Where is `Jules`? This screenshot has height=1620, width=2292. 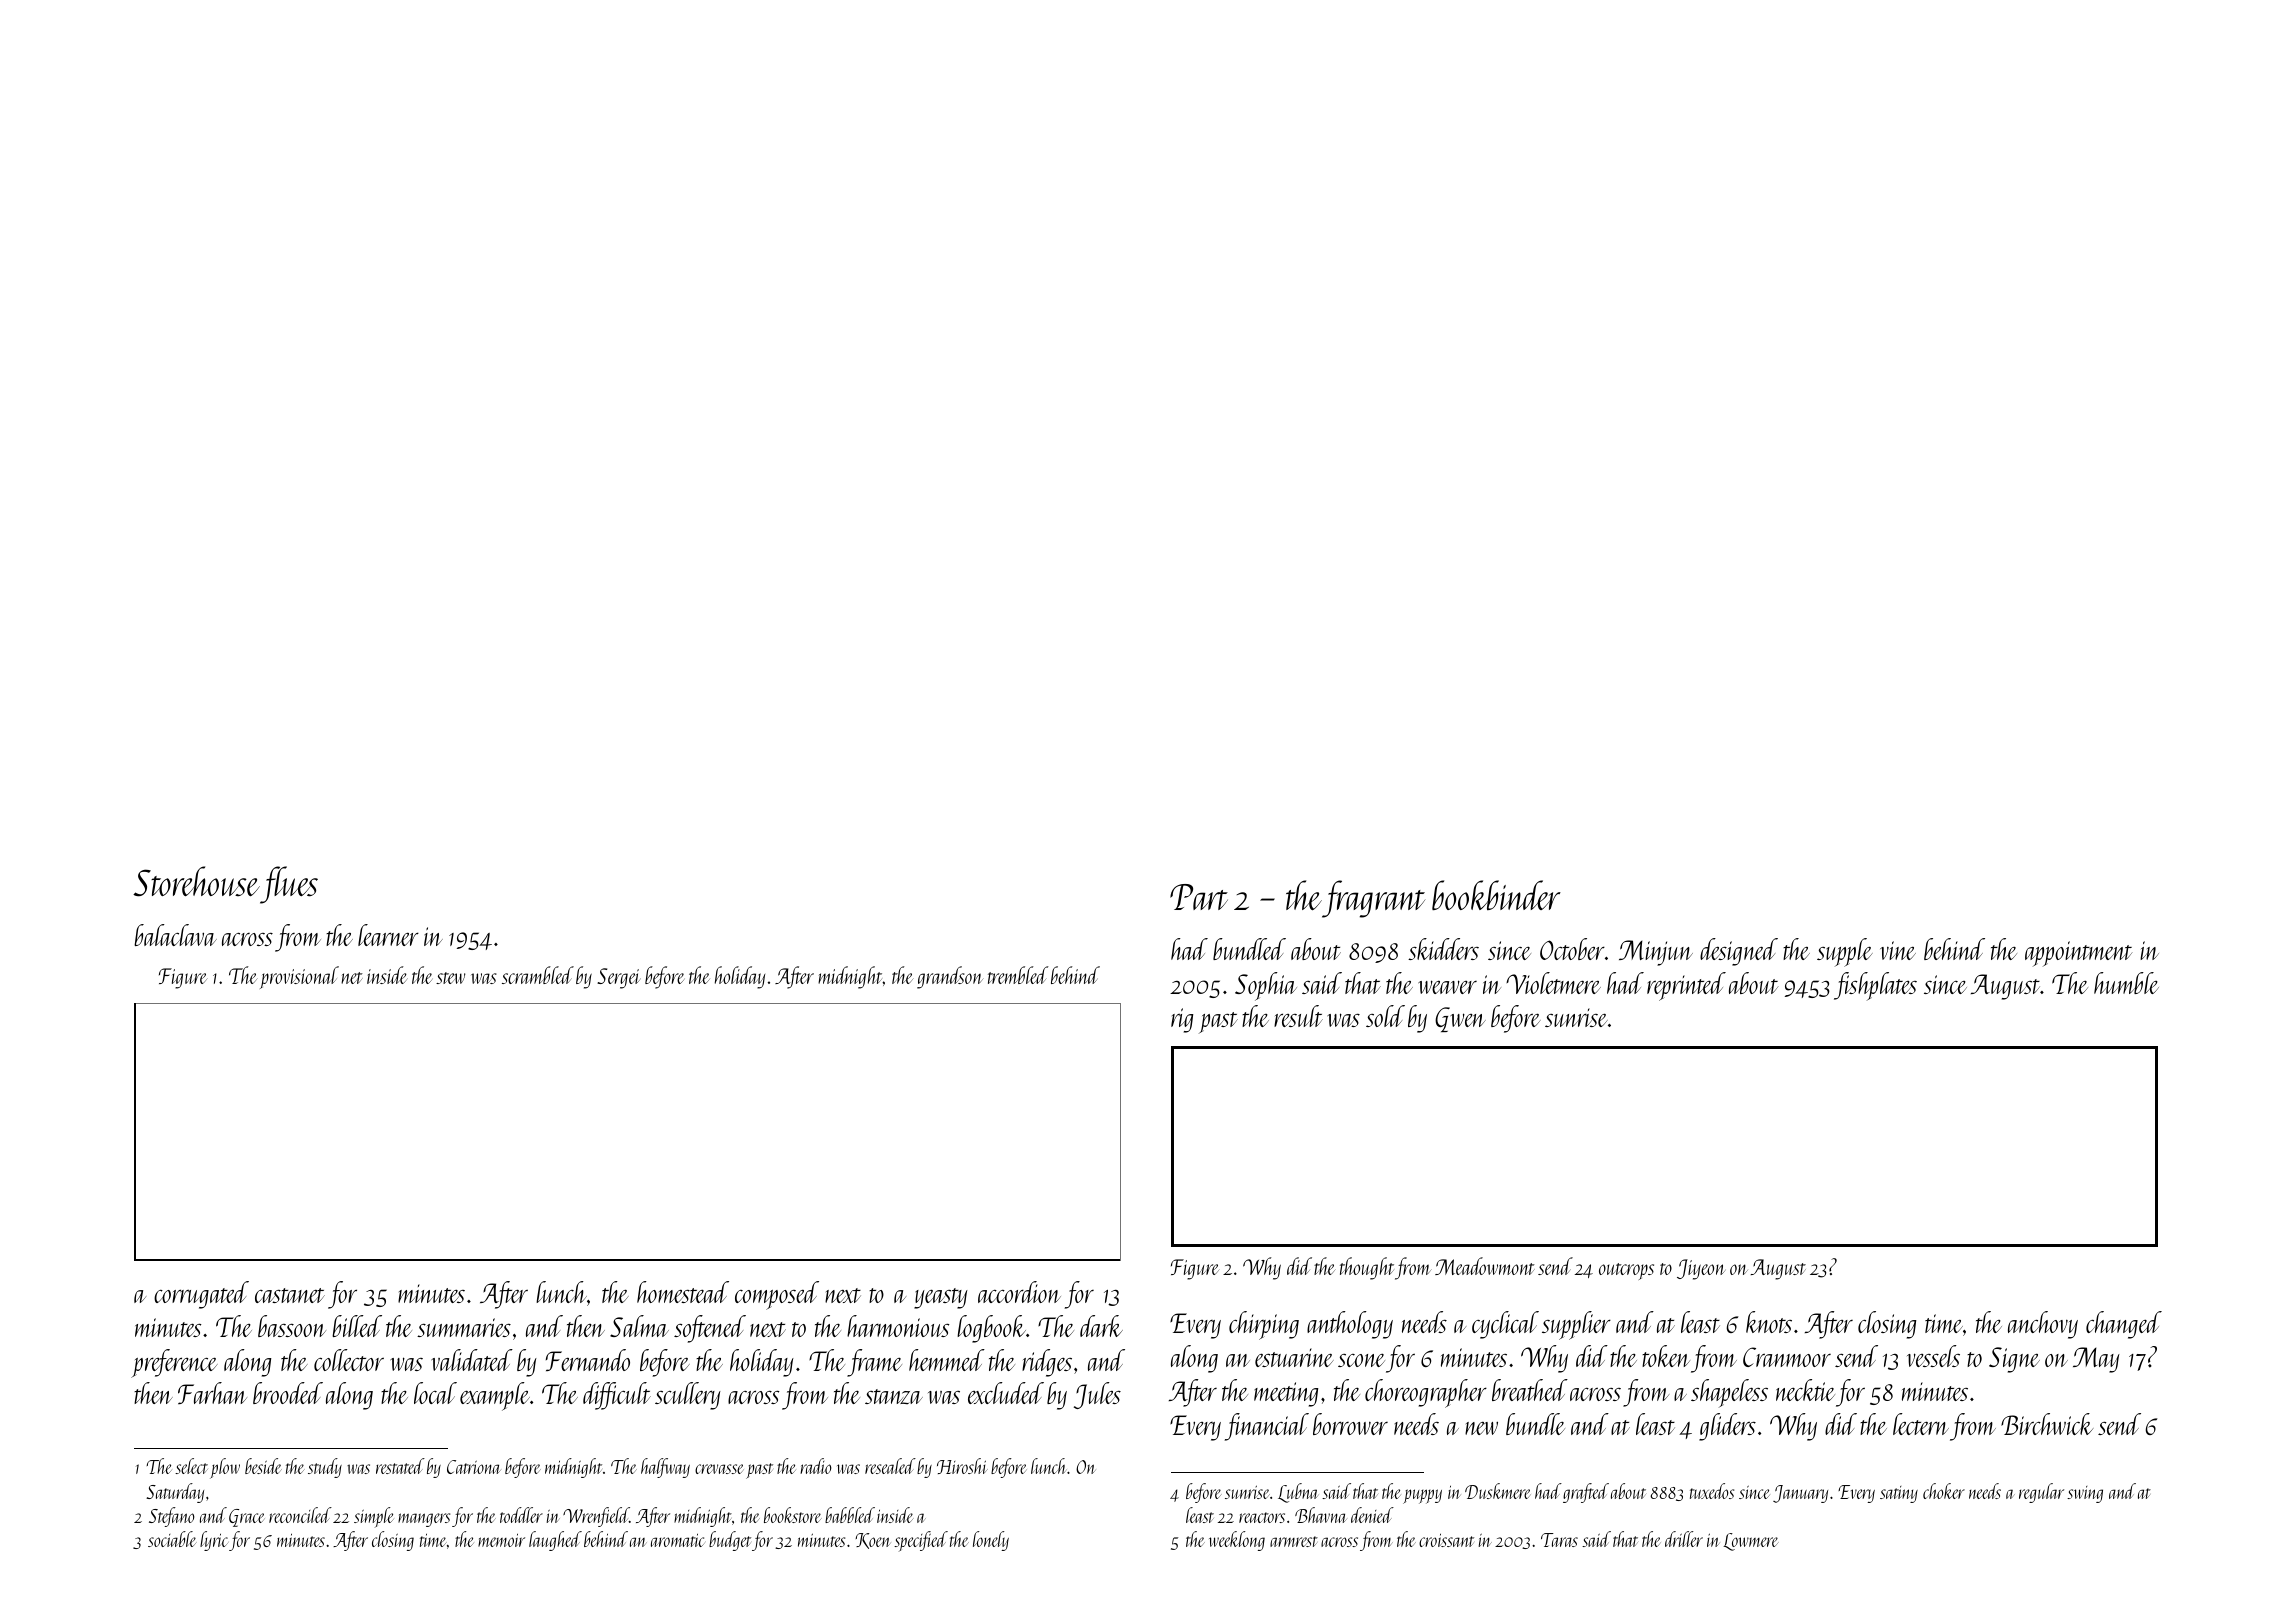 Jules is located at coordinates (1097, 1395).
